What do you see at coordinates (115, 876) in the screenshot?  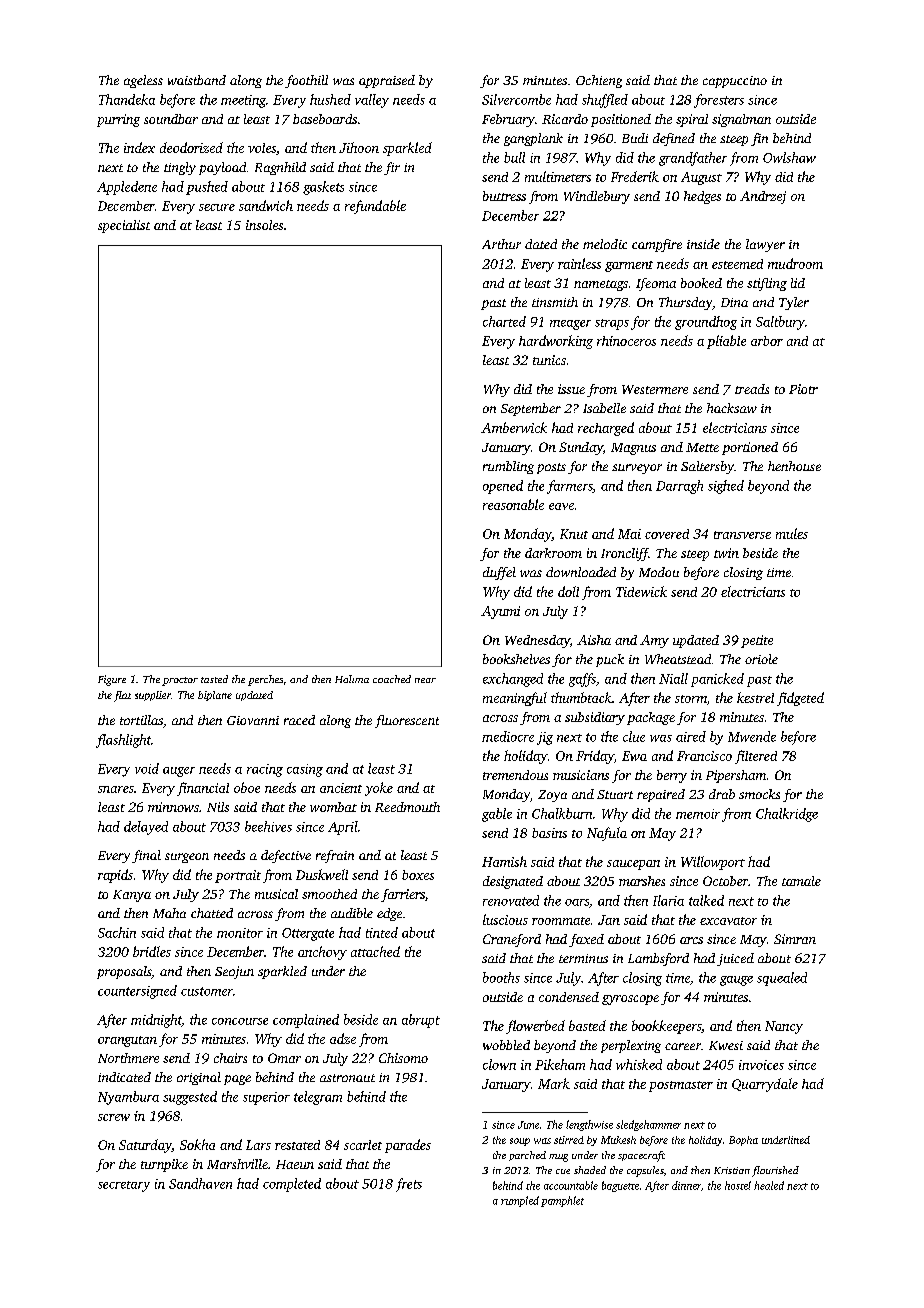 I see `rapids` at bounding box center [115, 876].
